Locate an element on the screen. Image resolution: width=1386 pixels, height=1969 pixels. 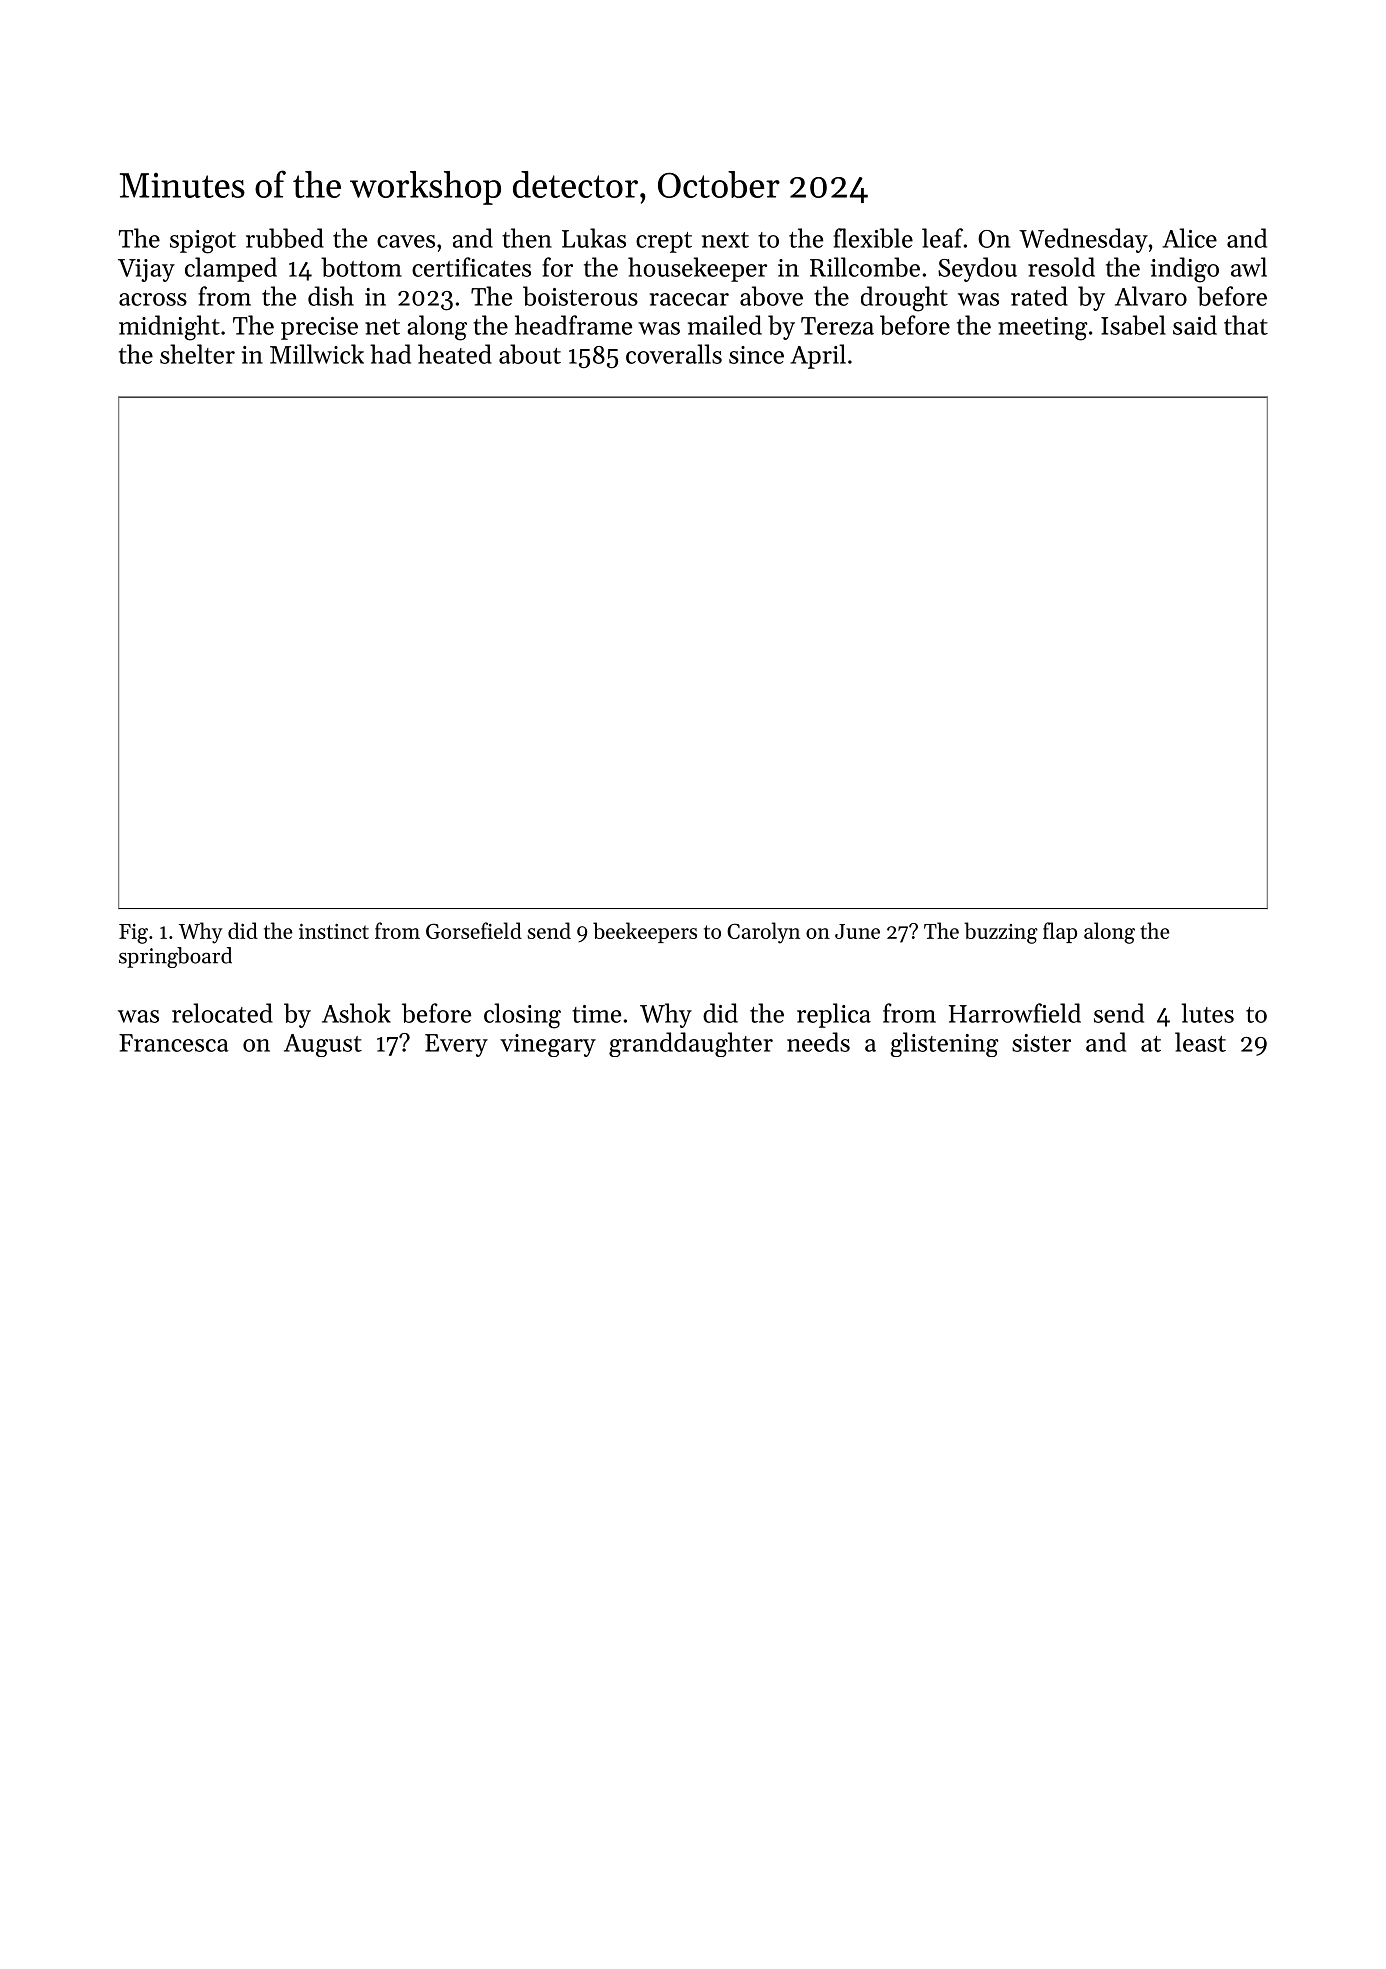
needs is located at coordinates (818, 1042).
